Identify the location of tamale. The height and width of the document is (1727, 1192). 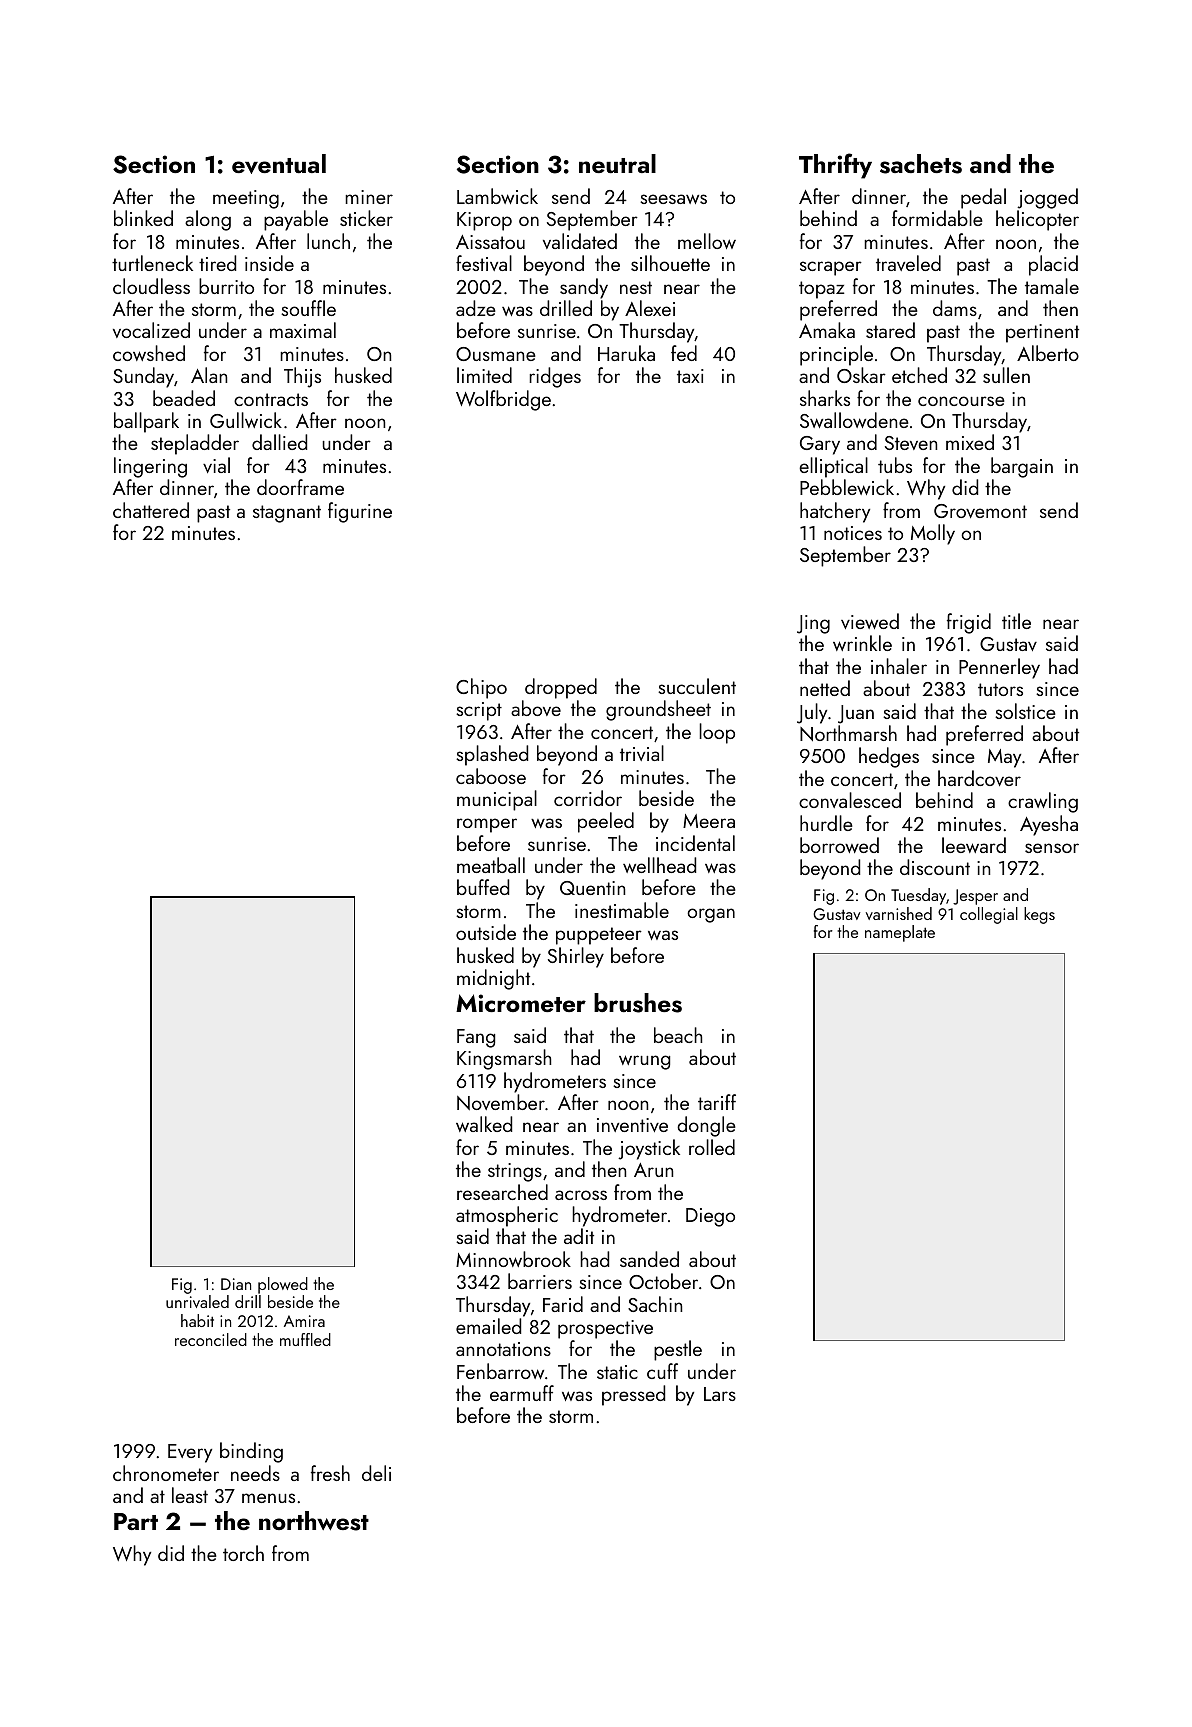
(1052, 286).
